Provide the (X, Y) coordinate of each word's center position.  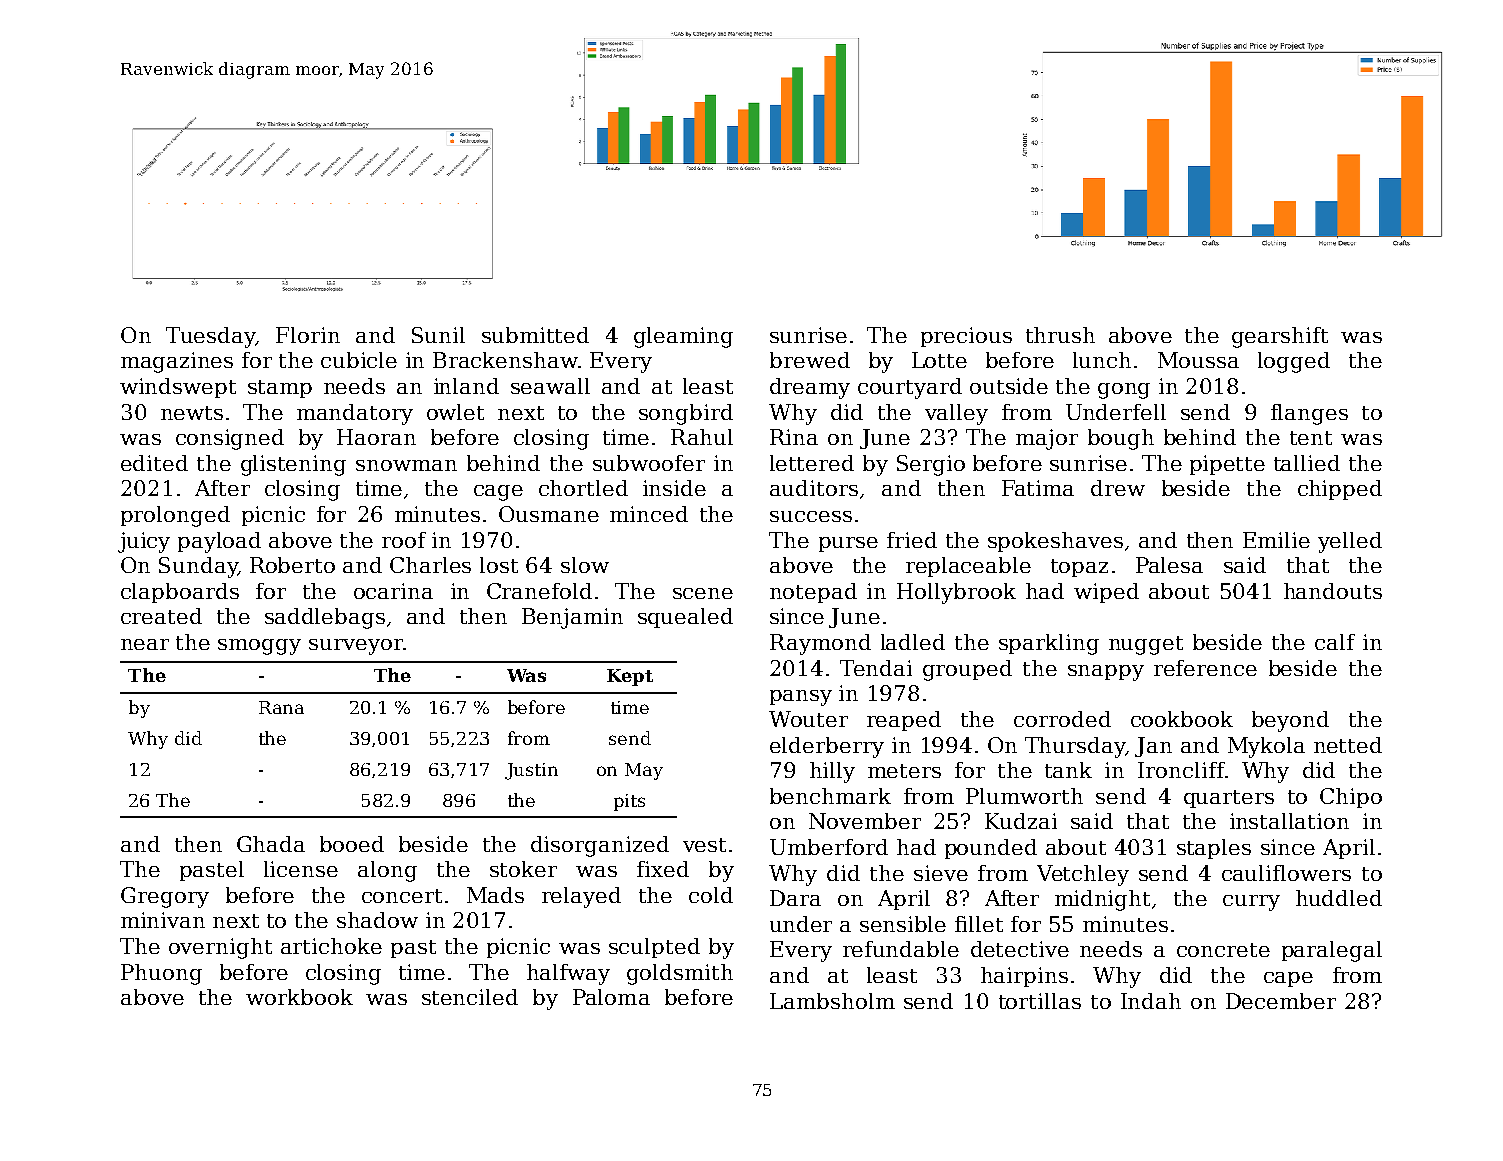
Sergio (931, 465)
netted (1348, 745)
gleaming (683, 337)
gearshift (1280, 337)
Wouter (808, 719)
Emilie (1276, 540)
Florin (308, 335)
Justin (531, 771)
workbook (299, 997)
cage (498, 493)
